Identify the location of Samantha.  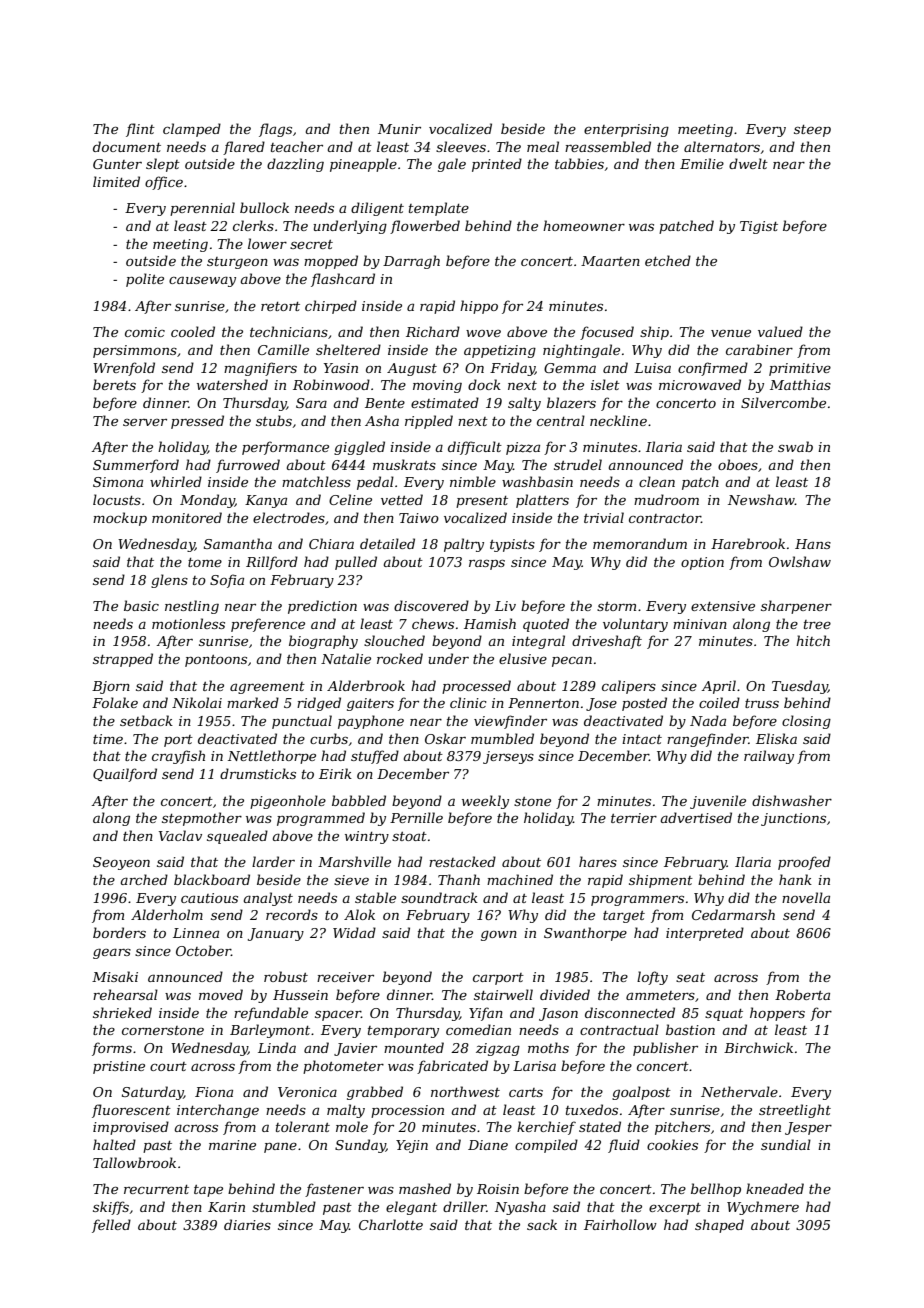
(238, 543).
